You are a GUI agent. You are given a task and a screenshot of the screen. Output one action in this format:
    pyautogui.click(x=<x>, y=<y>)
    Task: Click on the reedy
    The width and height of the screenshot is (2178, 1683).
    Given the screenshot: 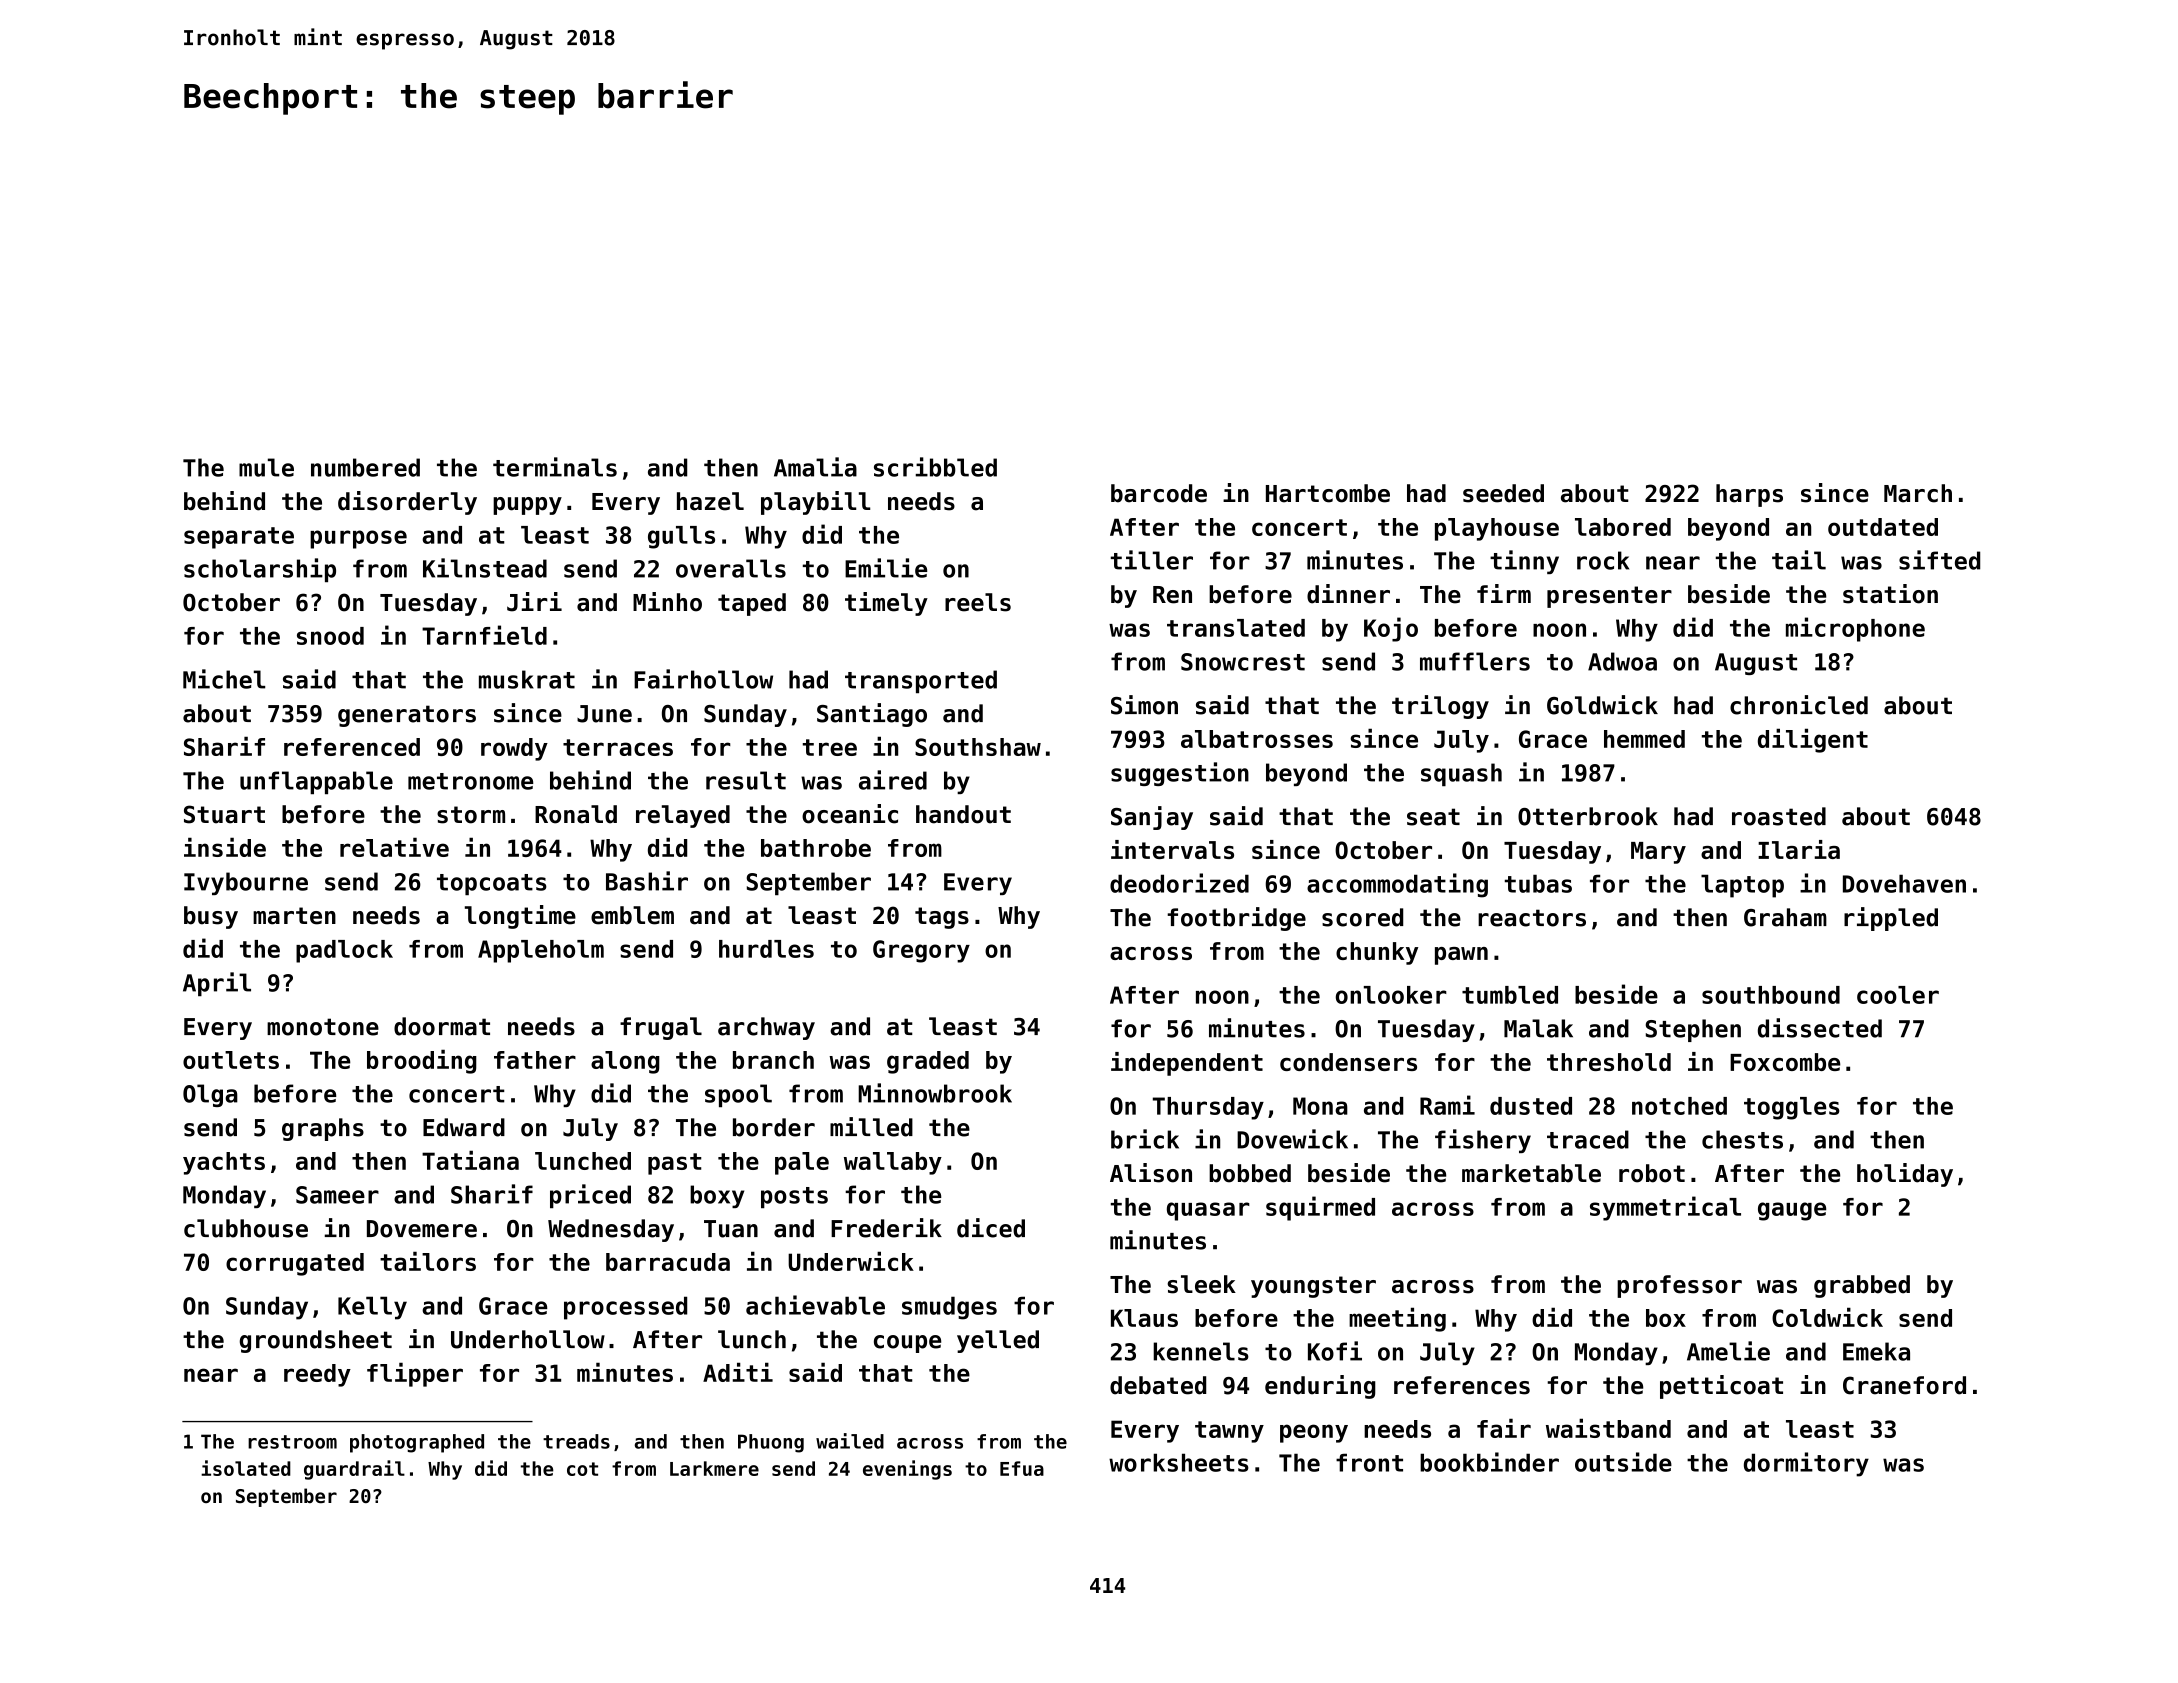 What is the action you would take?
    pyautogui.click(x=317, y=1375)
